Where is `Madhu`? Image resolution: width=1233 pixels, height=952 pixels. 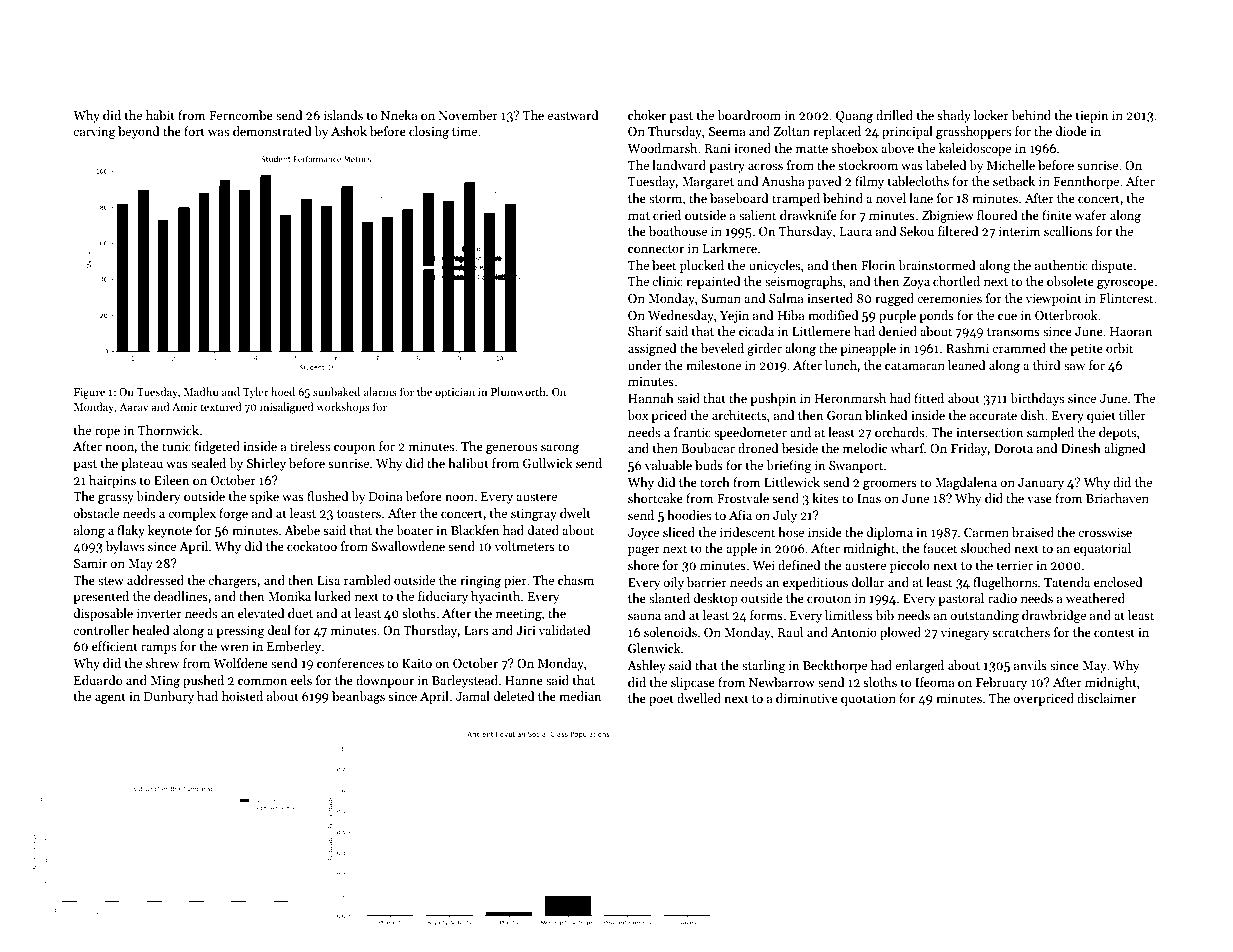 Madhu is located at coordinates (201, 391).
